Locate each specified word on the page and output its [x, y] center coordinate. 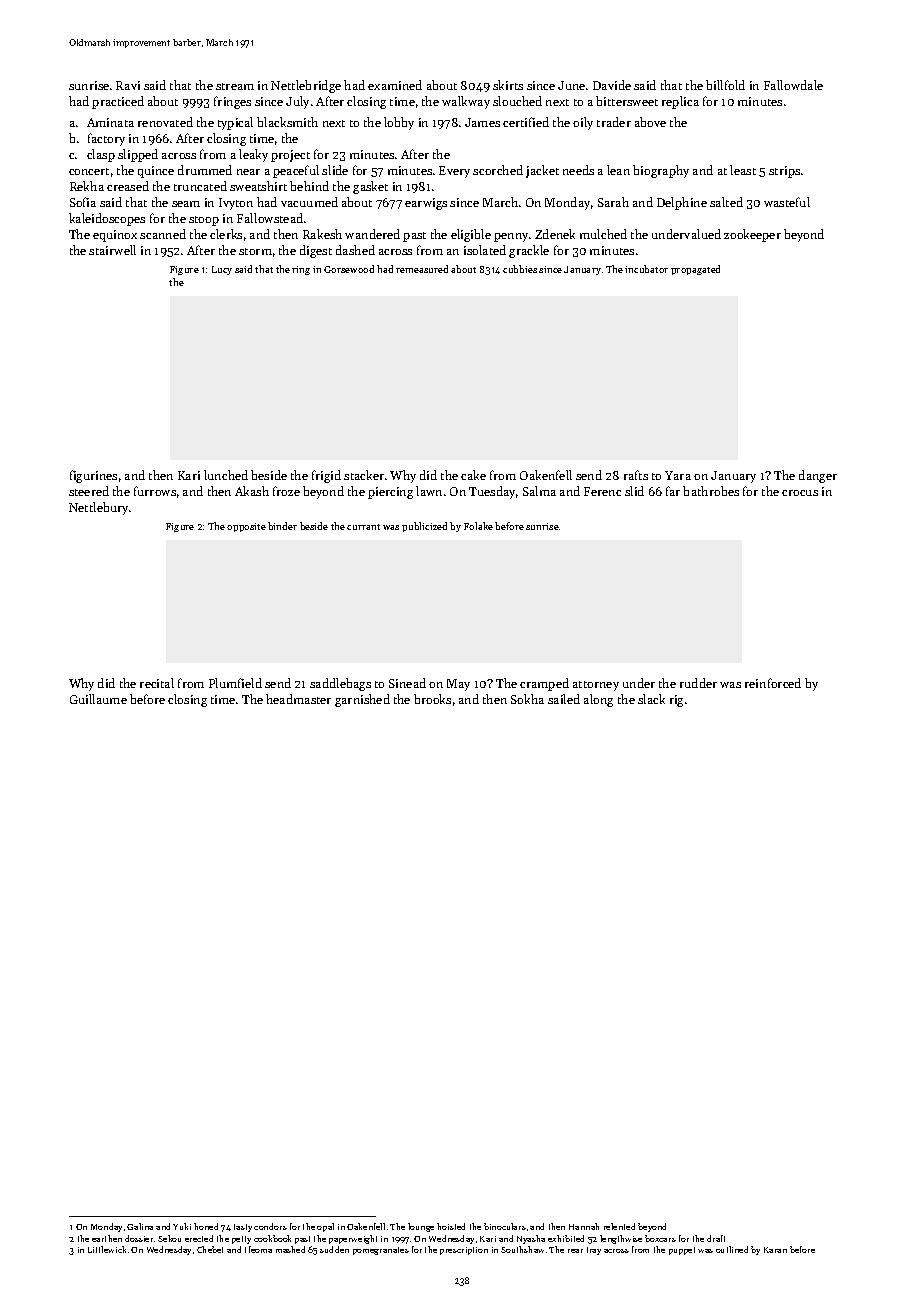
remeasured [422, 269]
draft [716, 1238]
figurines [93, 476]
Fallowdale [793, 85]
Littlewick [107, 1249]
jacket [542, 171]
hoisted [451, 1226]
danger [818, 476]
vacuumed [309, 202]
